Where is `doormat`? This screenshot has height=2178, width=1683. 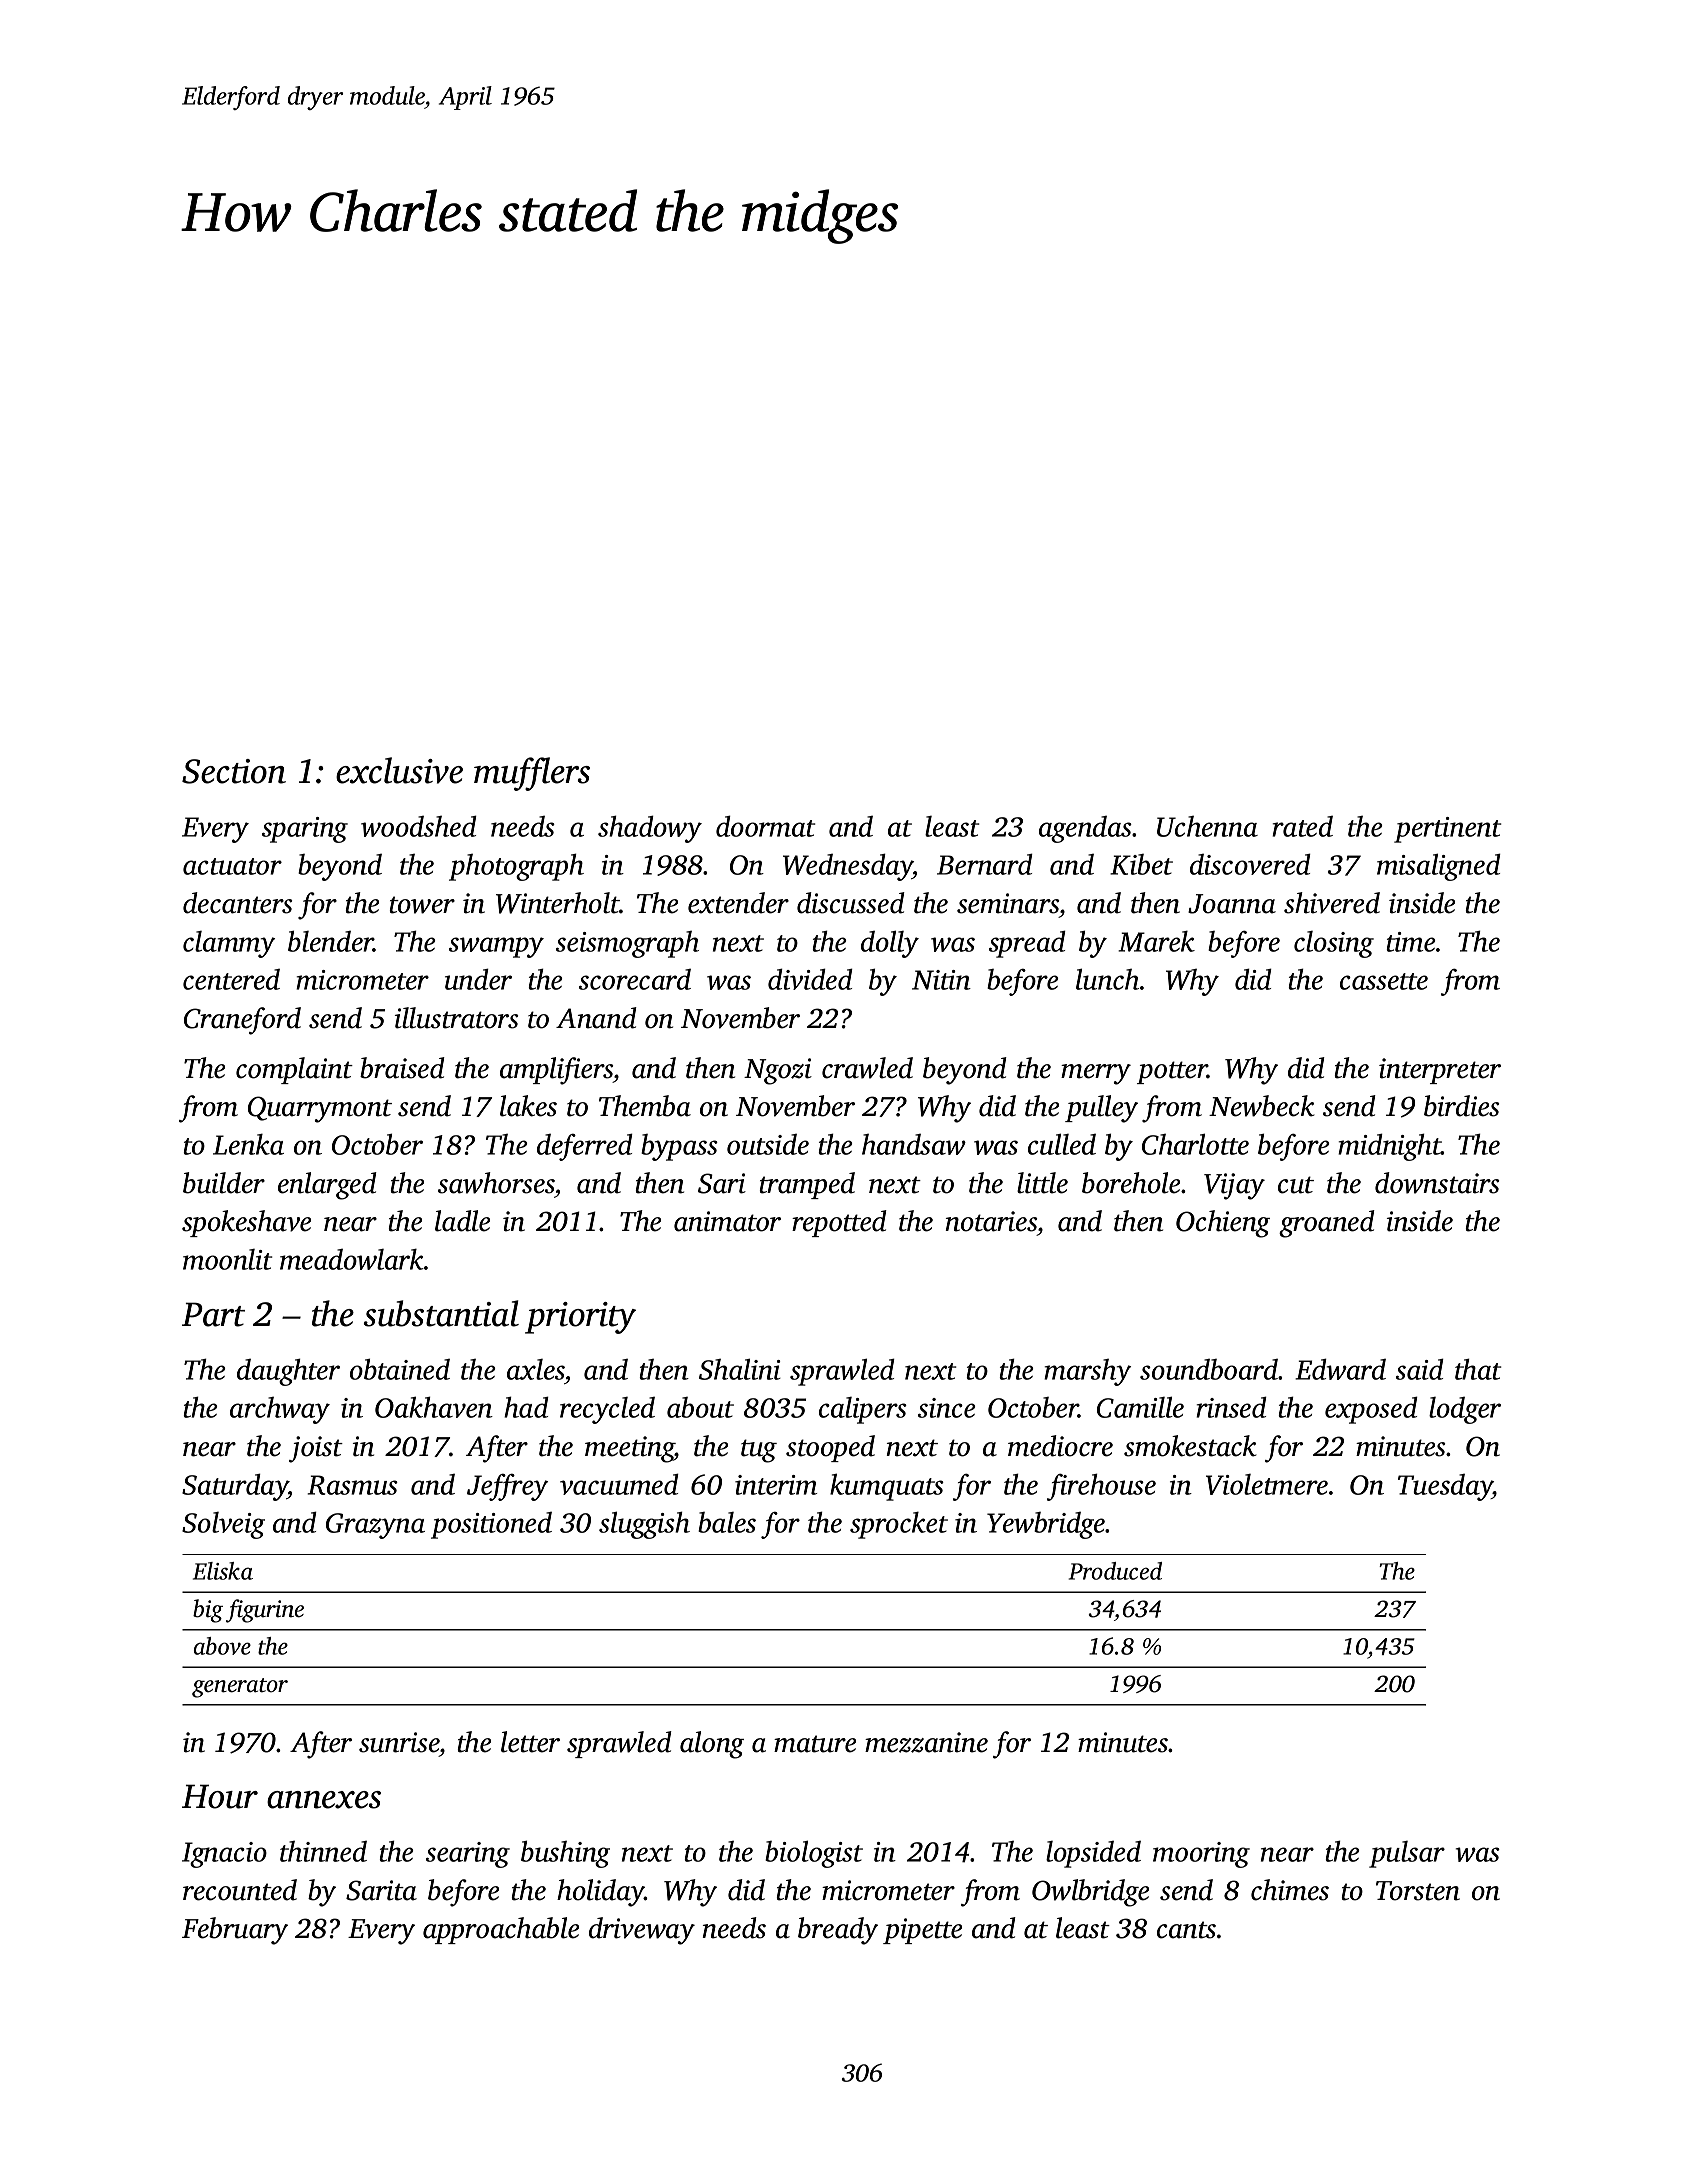 doormat is located at coordinates (765, 826).
